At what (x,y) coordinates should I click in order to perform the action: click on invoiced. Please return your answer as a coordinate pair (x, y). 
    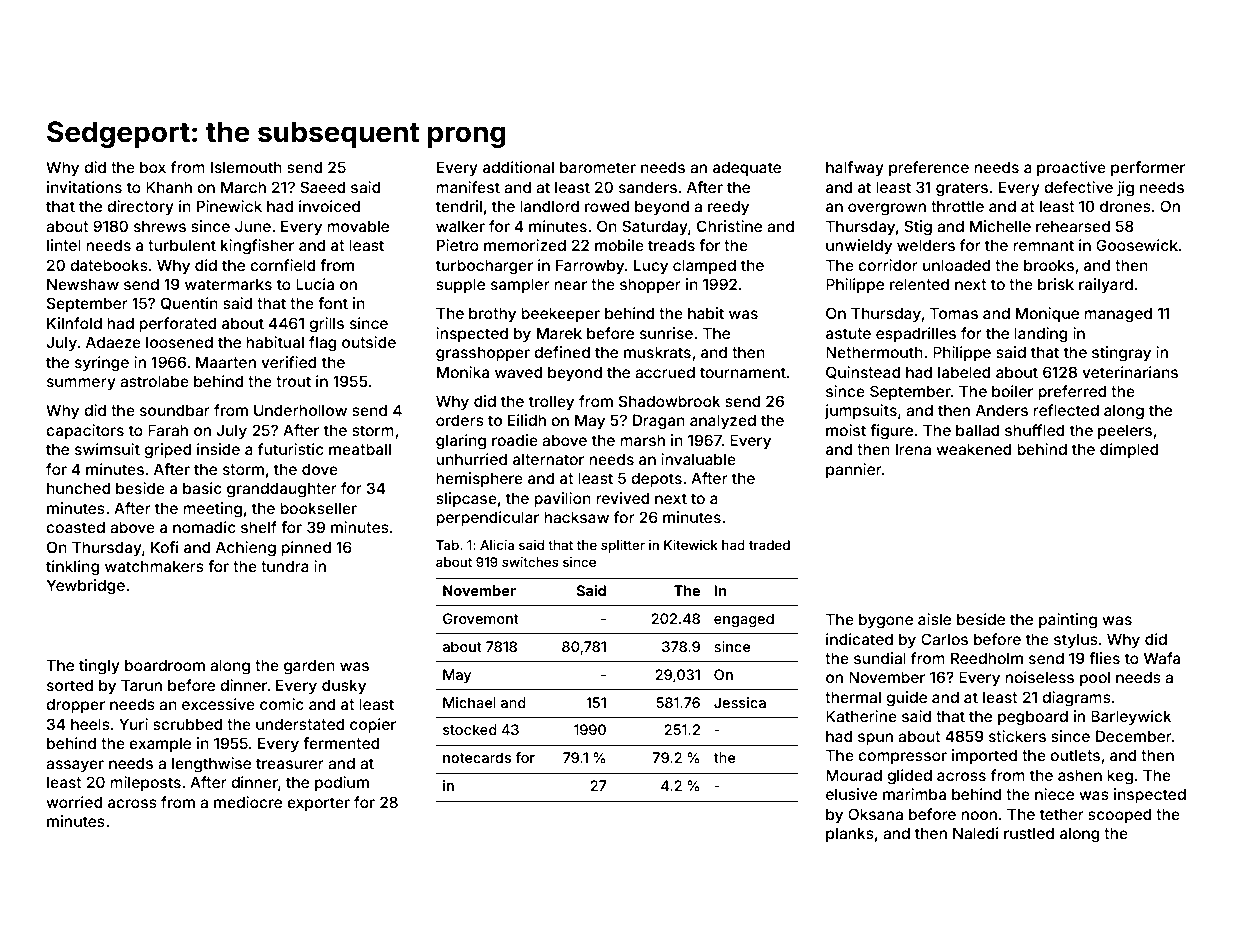
    Looking at the image, I should click on (329, 206).
